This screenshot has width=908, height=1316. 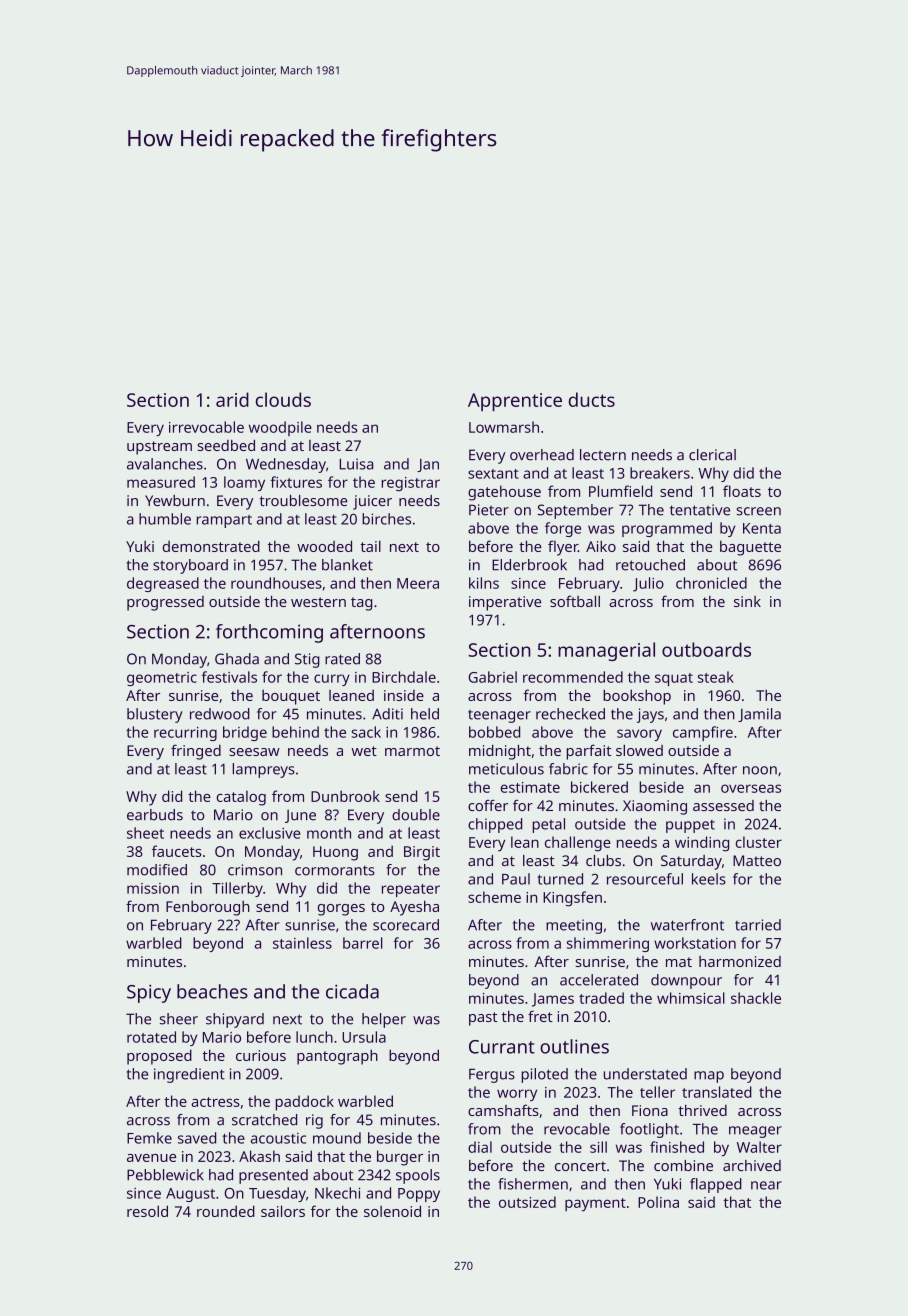 What do you see at coordinates (212, 991) in the screenshot?
I see `beaches` at bounding box center [212, 991].
